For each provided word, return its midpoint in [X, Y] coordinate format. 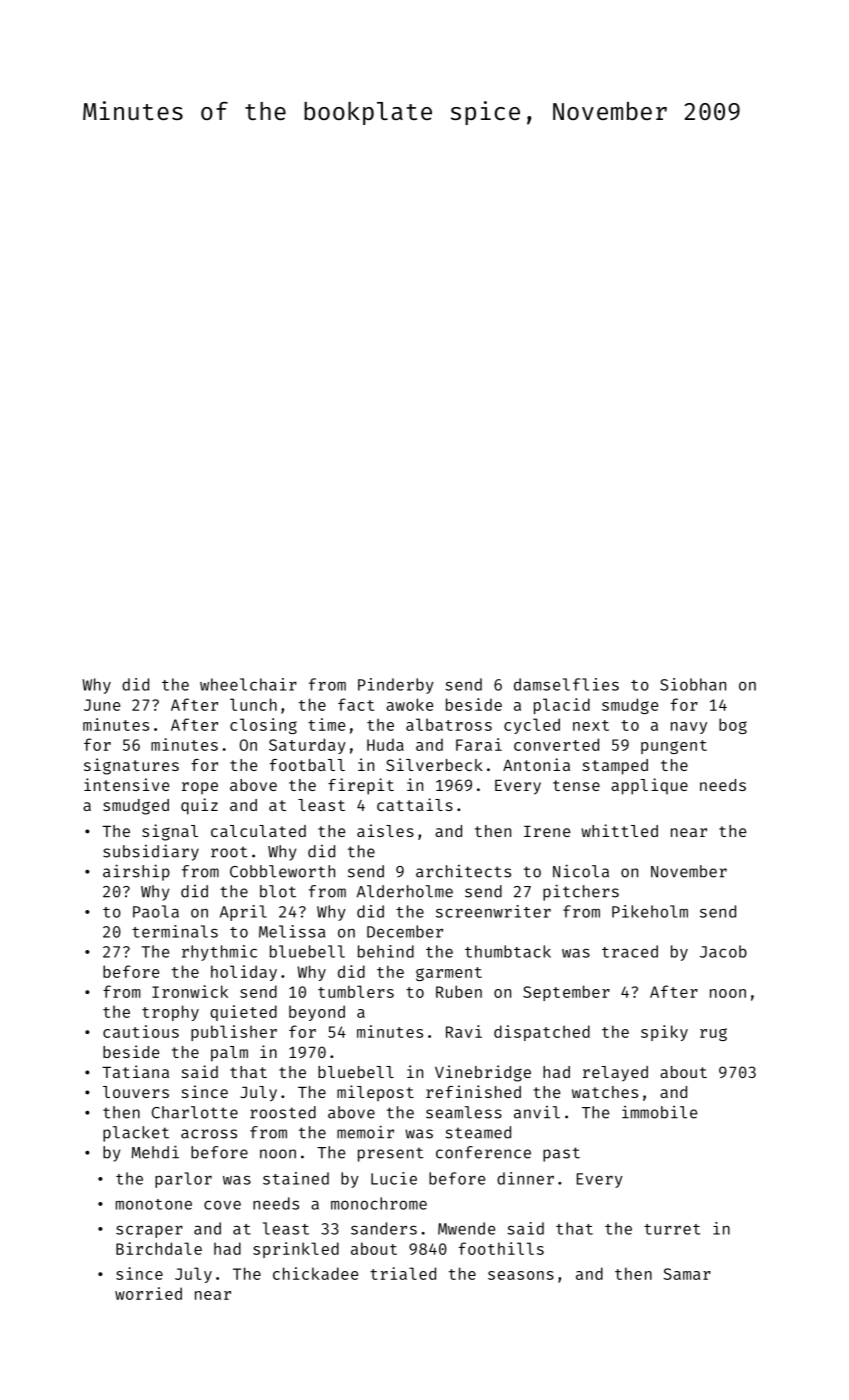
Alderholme [405, 891]
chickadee [315, 1273]
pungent [674, 747]
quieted [243, 1013]
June [102, 705]
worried [148, 1293]
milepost [375, 1093]
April [243, 913]
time [326, 724]
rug [713, 1034]
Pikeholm [650, 911]
